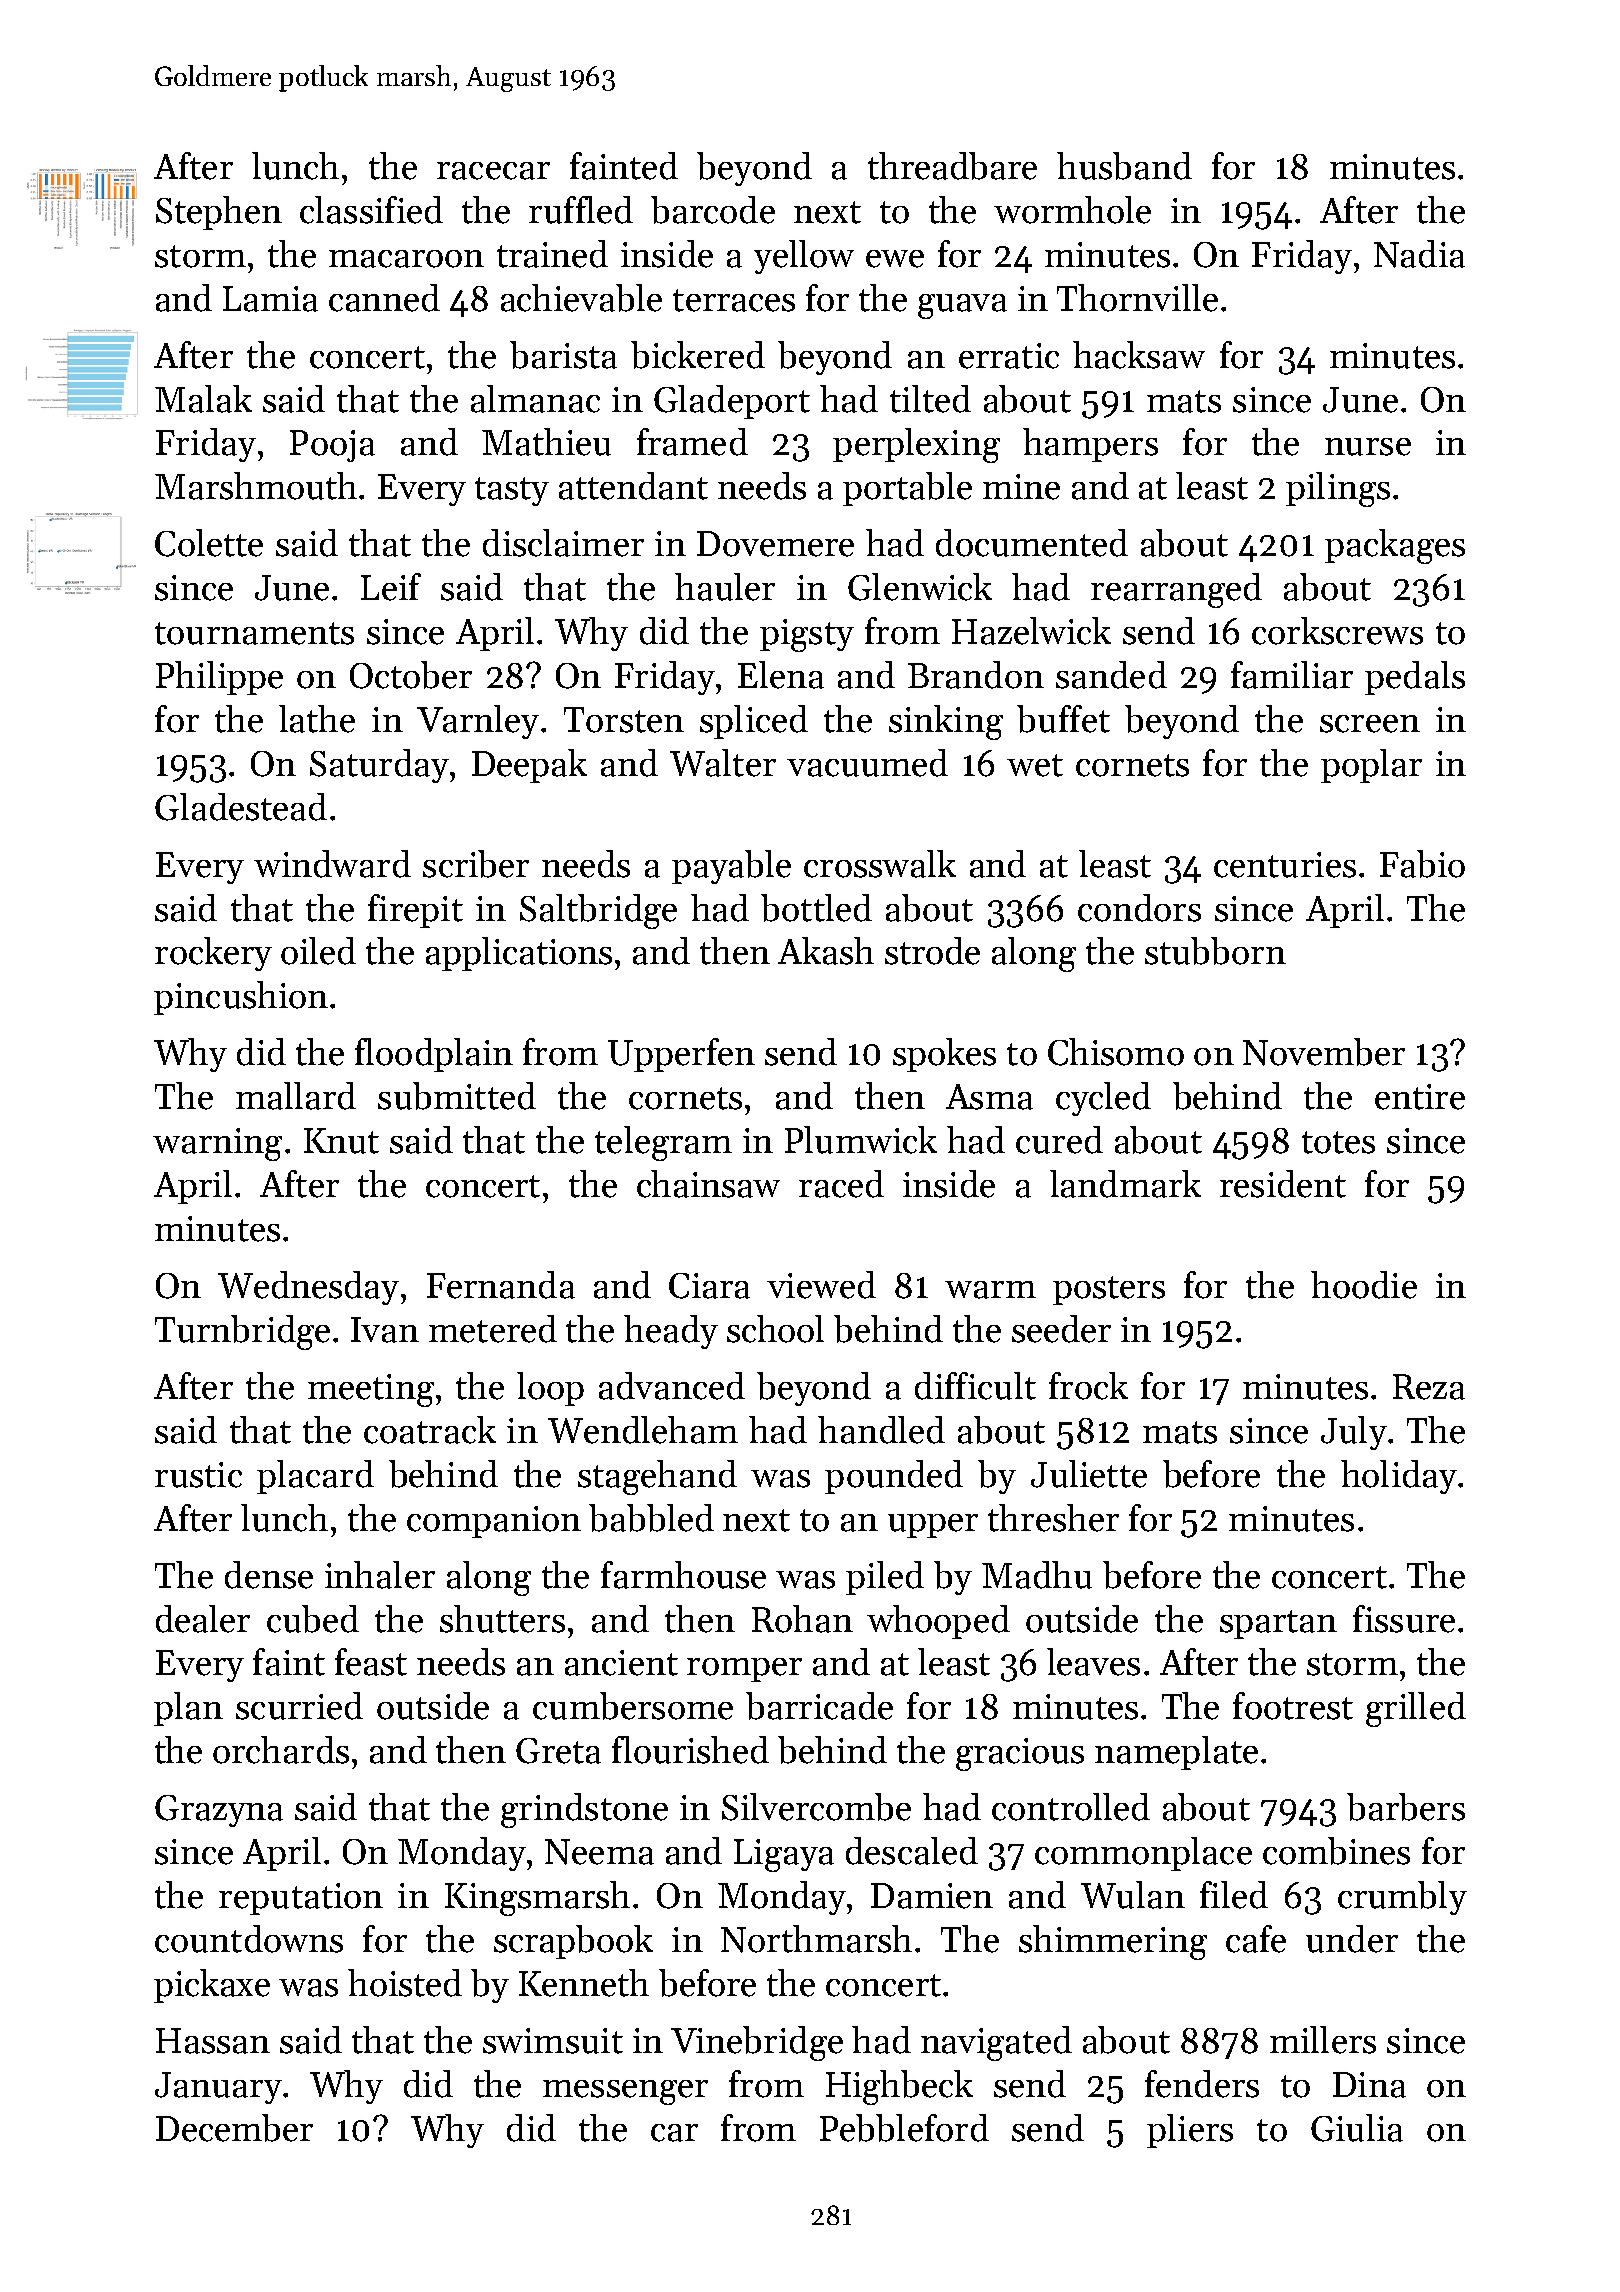 Image resolution: width=1620 pixels, height=2292 pixels. I want to click on Pebbleford, so click(904, 2128).
